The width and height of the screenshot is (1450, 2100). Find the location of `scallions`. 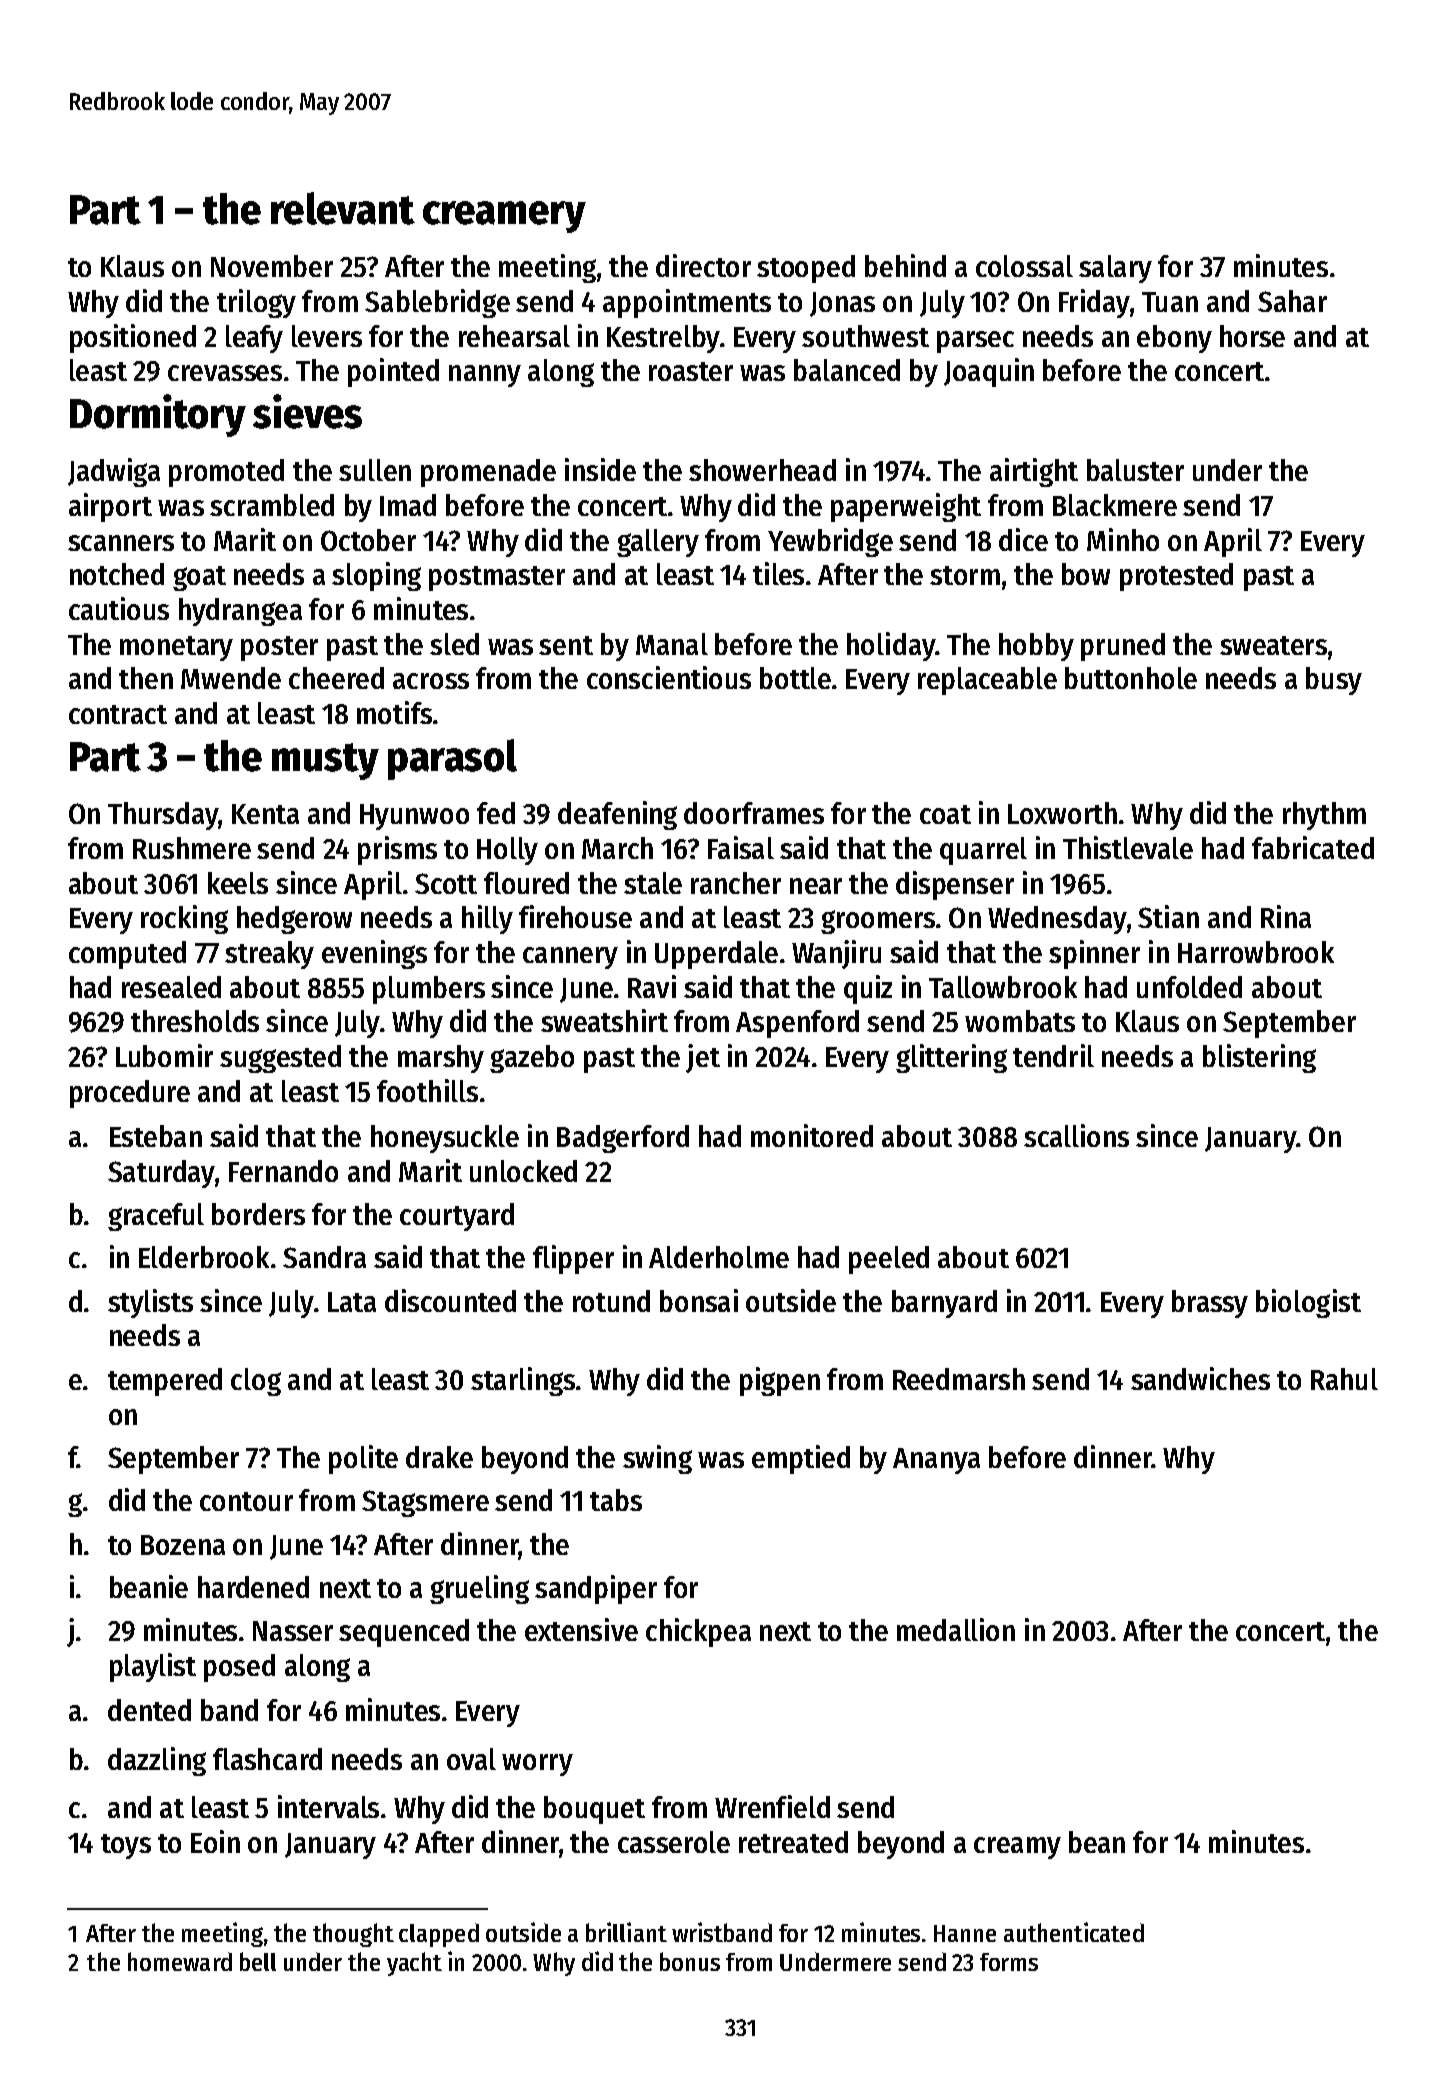

scallions is located at coordinates (1076, 1135).
